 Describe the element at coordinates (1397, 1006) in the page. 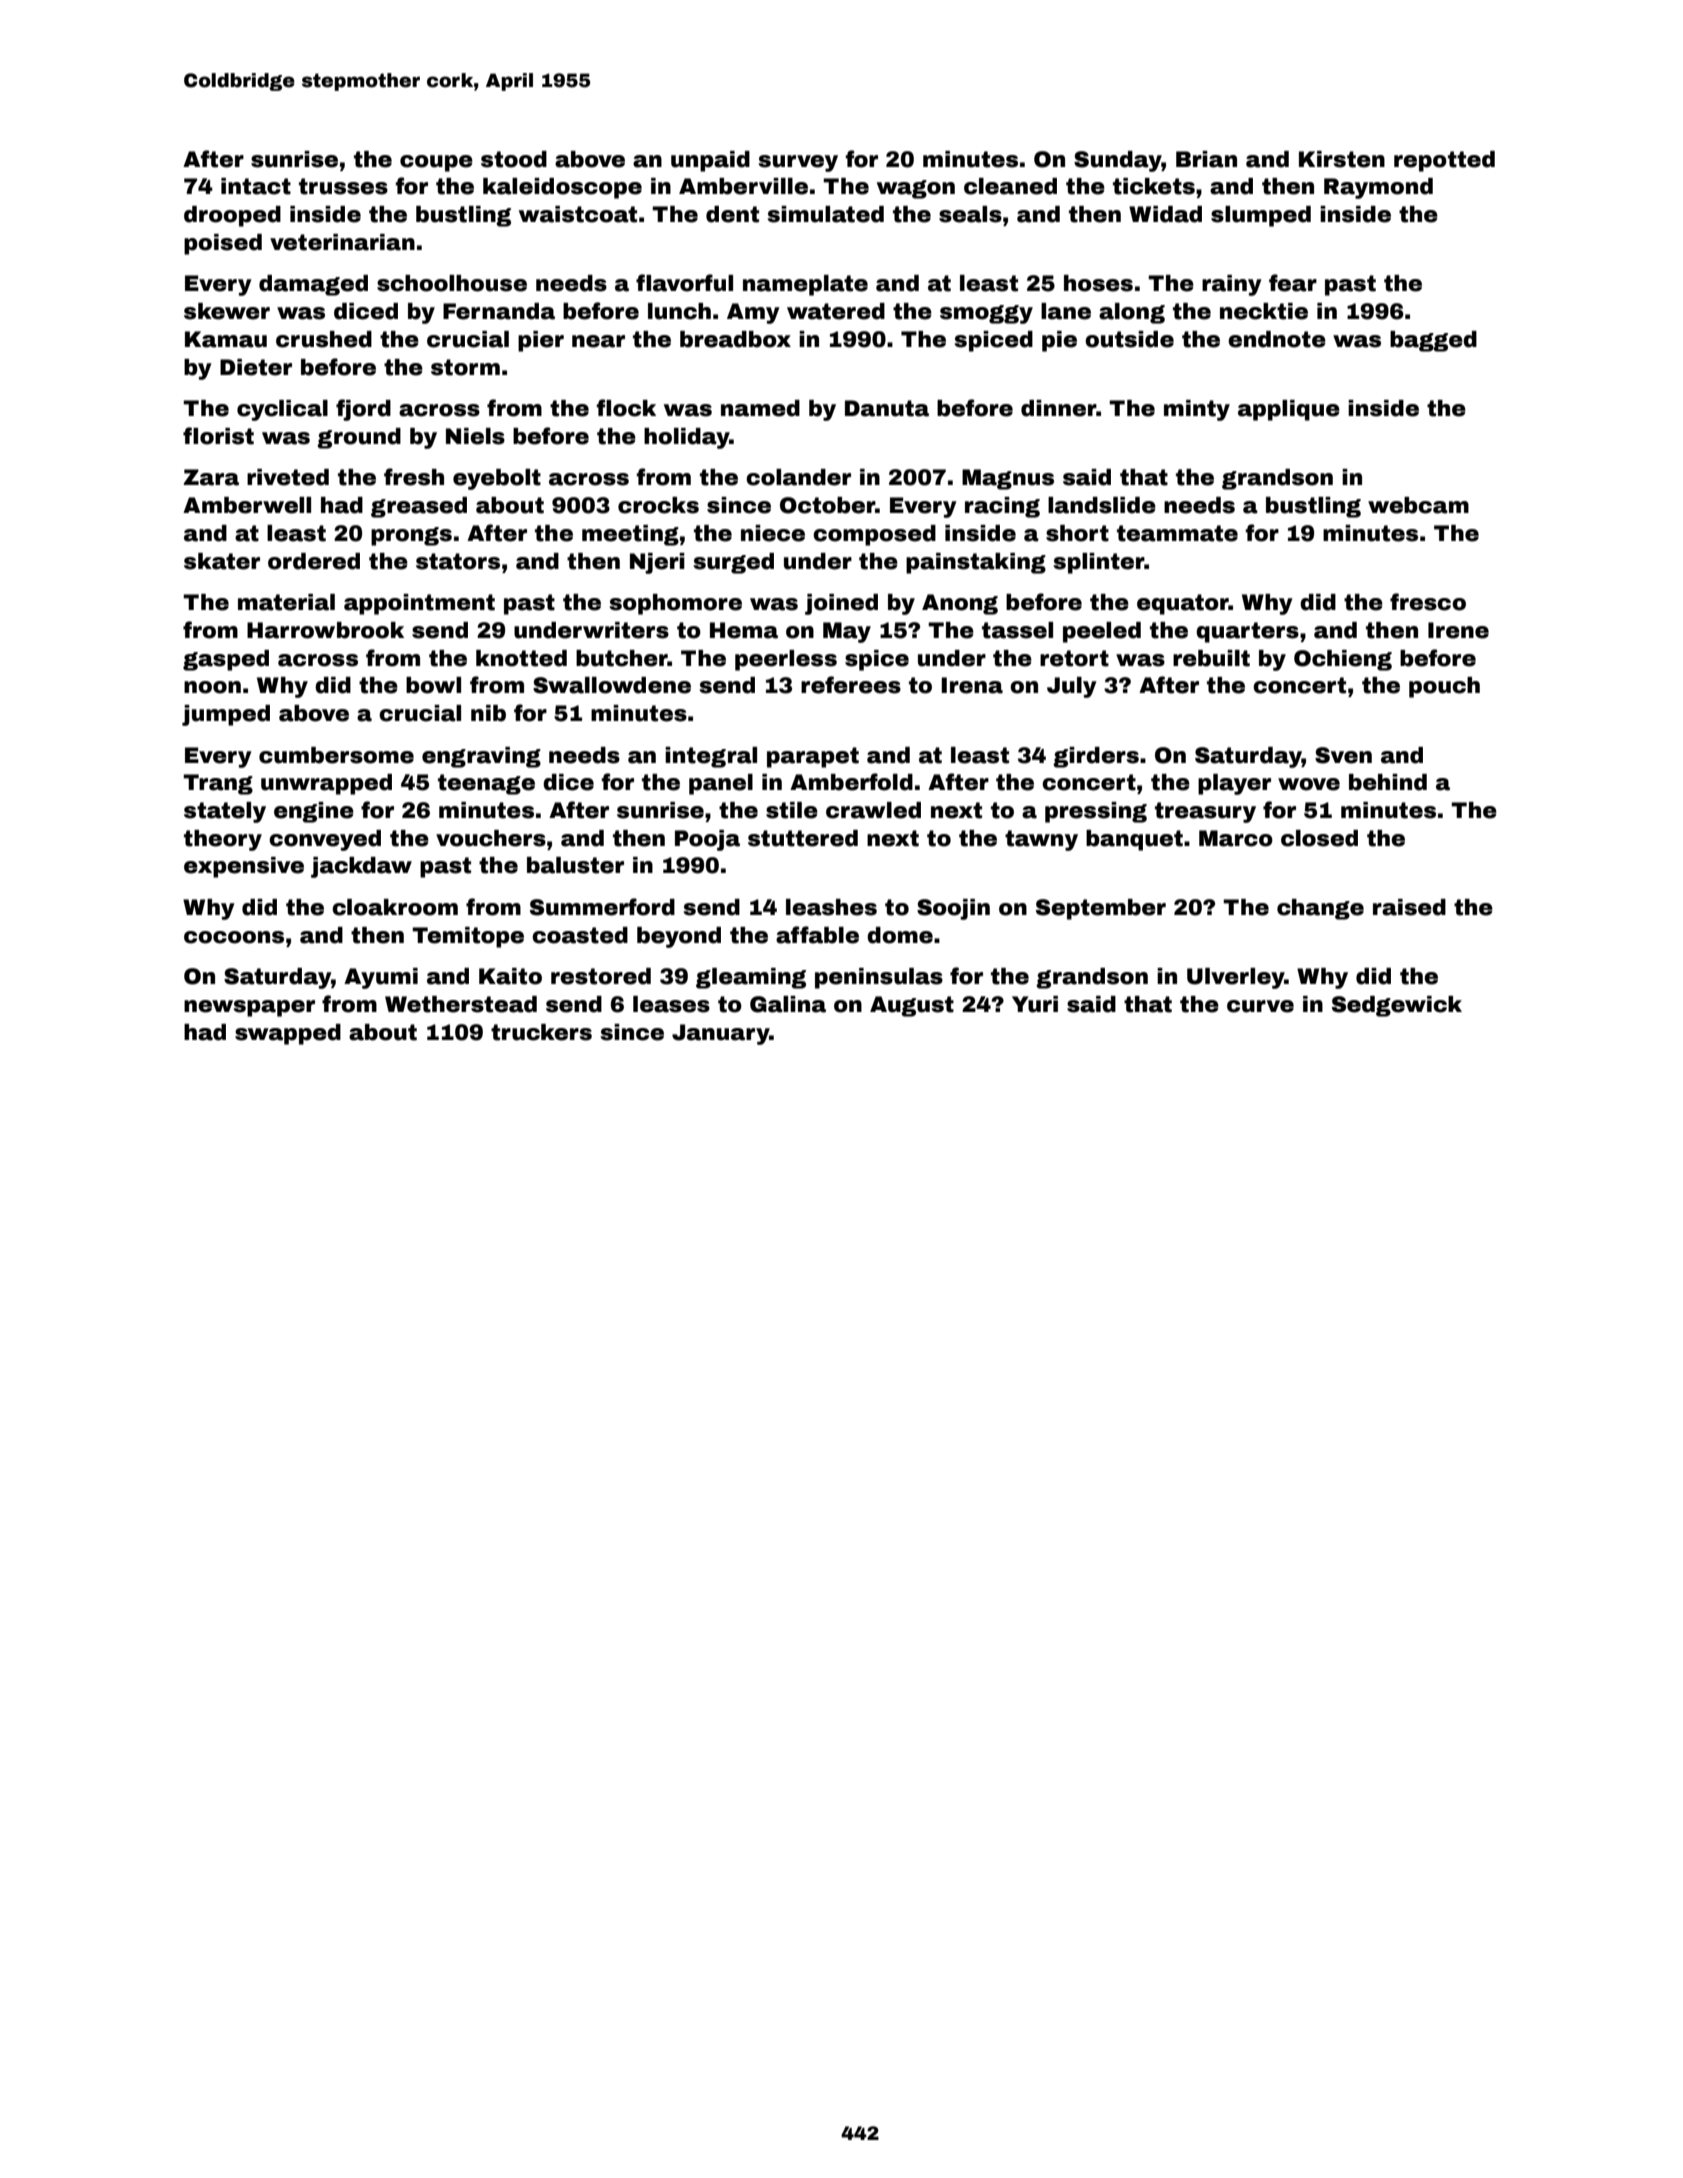

I see `Sedgewick` at that location.
